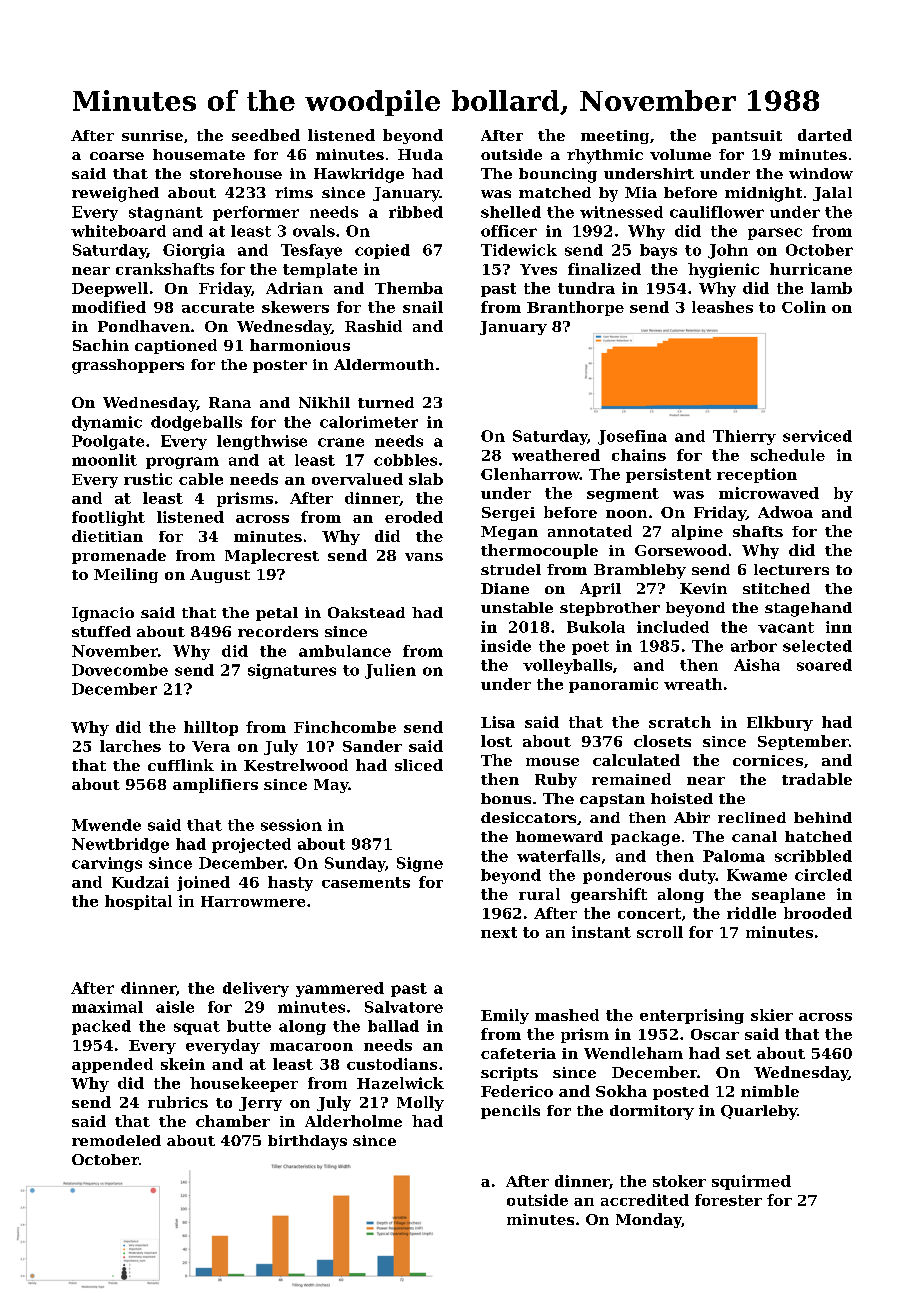 This document has width=924, height=1308. What do you see at coordinates (530, 474) in the document?
I see `Glenharrow` at bounding box center [530, 474].
